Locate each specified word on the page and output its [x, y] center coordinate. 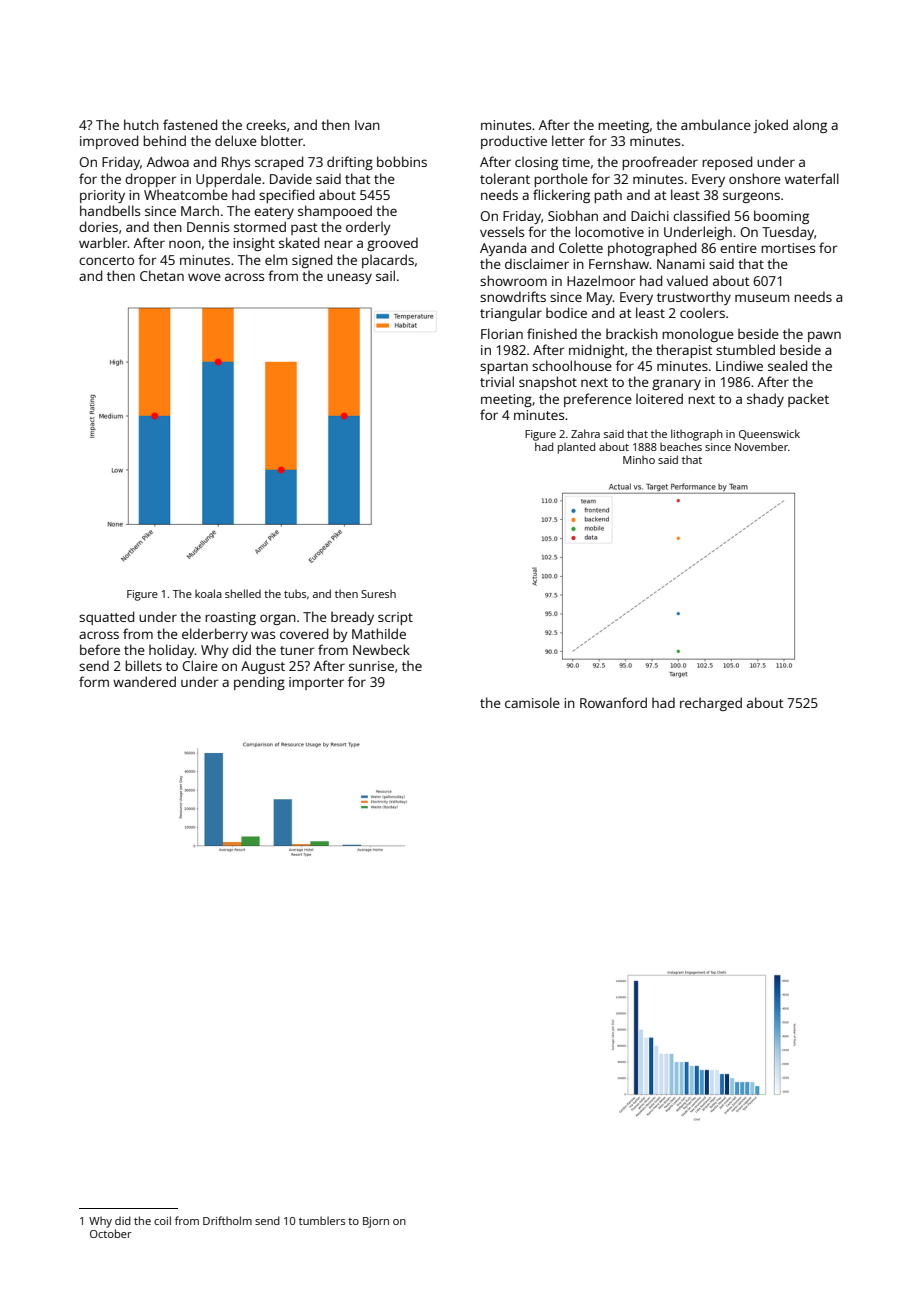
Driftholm [227, 1220]
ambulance [716, 124]
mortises [788, 248]
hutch [141, 124]
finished [552, 333]
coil [162, 1220]
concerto [106, 260]
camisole [532, 702]
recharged [711, 704]
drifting [350, 163]
